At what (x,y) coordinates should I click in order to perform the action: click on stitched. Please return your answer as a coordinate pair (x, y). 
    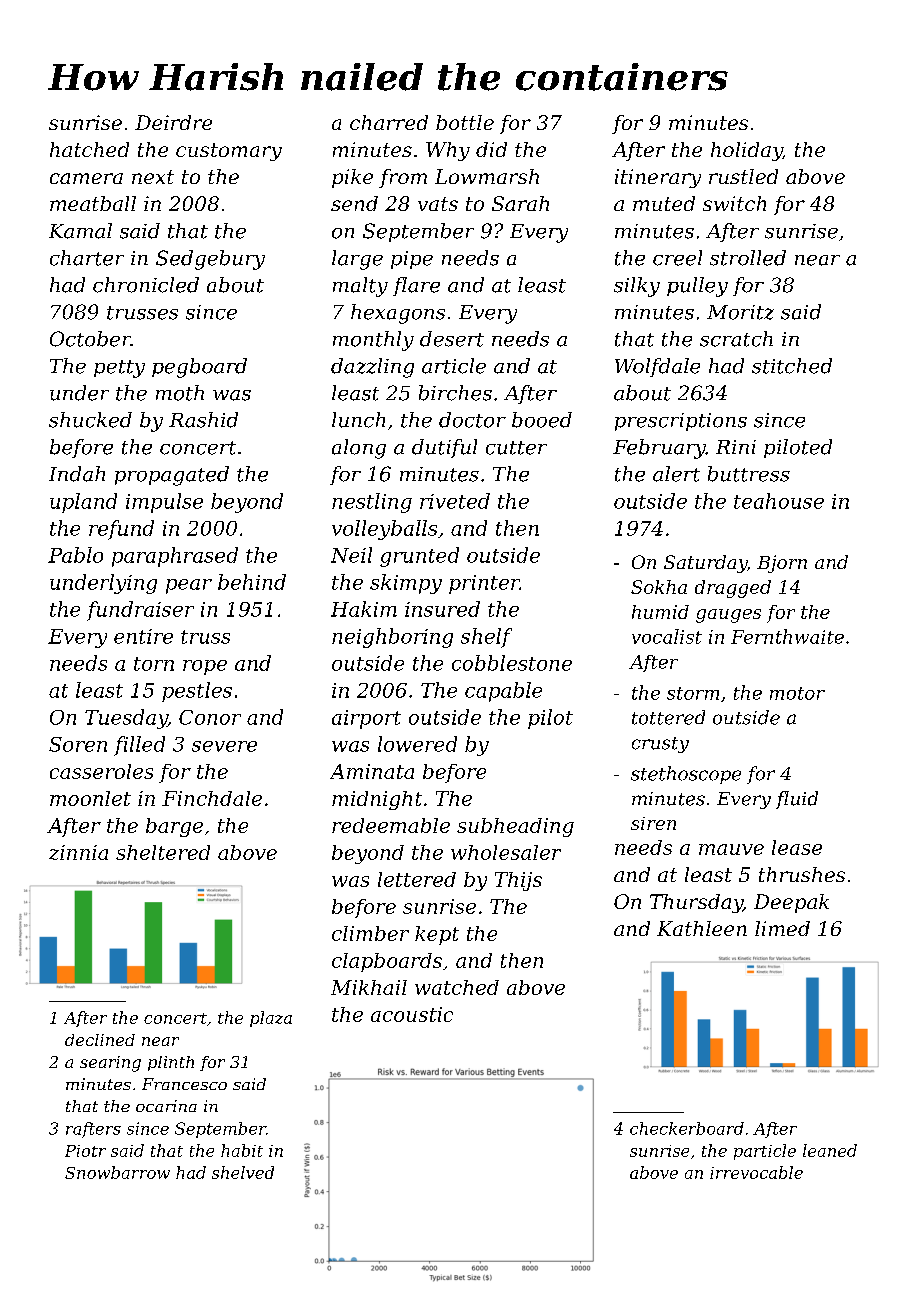
    Looking at the image, I should click on (792, 366).
